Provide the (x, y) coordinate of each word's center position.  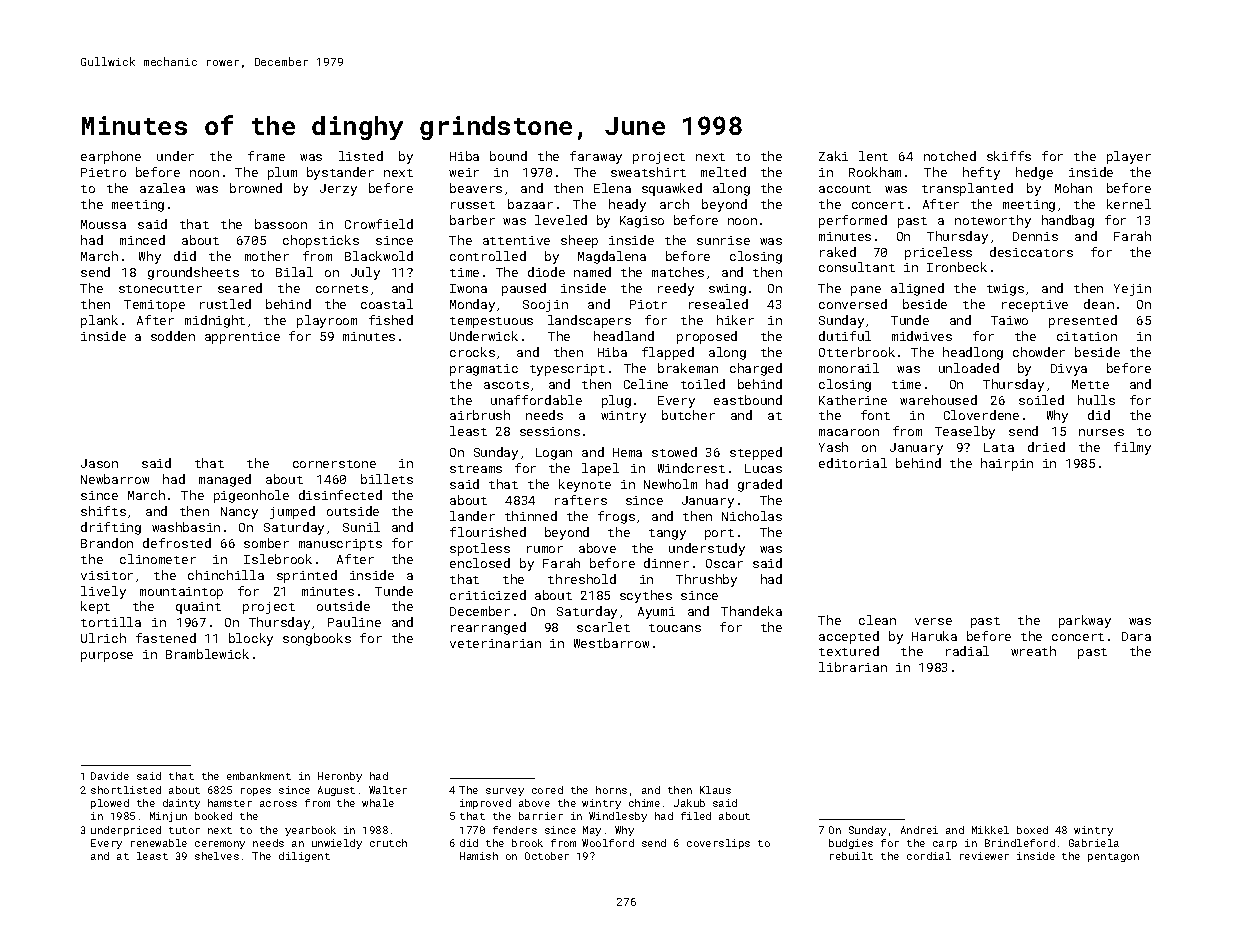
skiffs (1009, 156)
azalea (162, 188)
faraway (596, 157)
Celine (646, 384)
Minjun (168, 817)
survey (505, 792)
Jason (99, 463)
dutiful (845, 336)
